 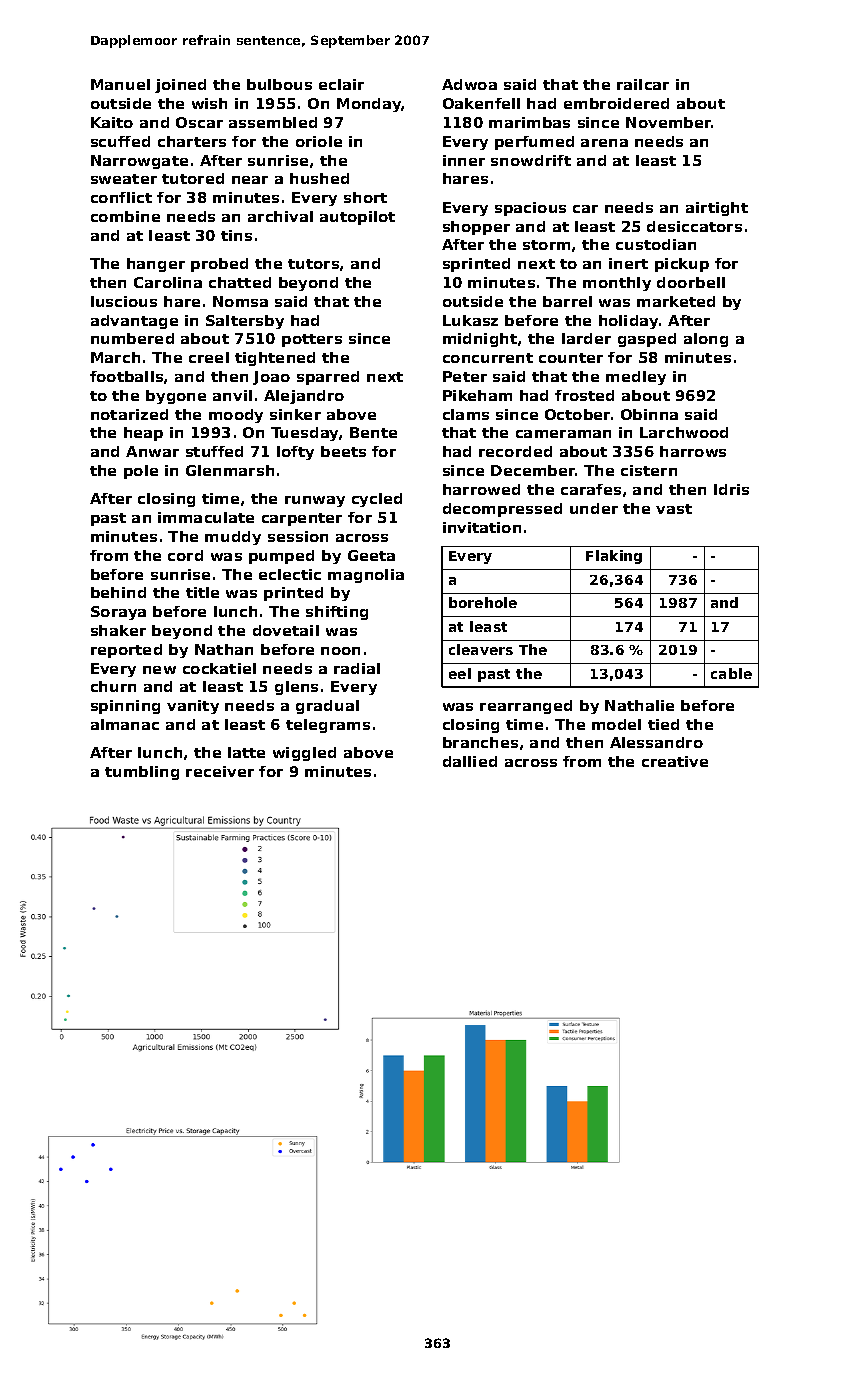 I want to click on along, so click(x=706, y=340).
